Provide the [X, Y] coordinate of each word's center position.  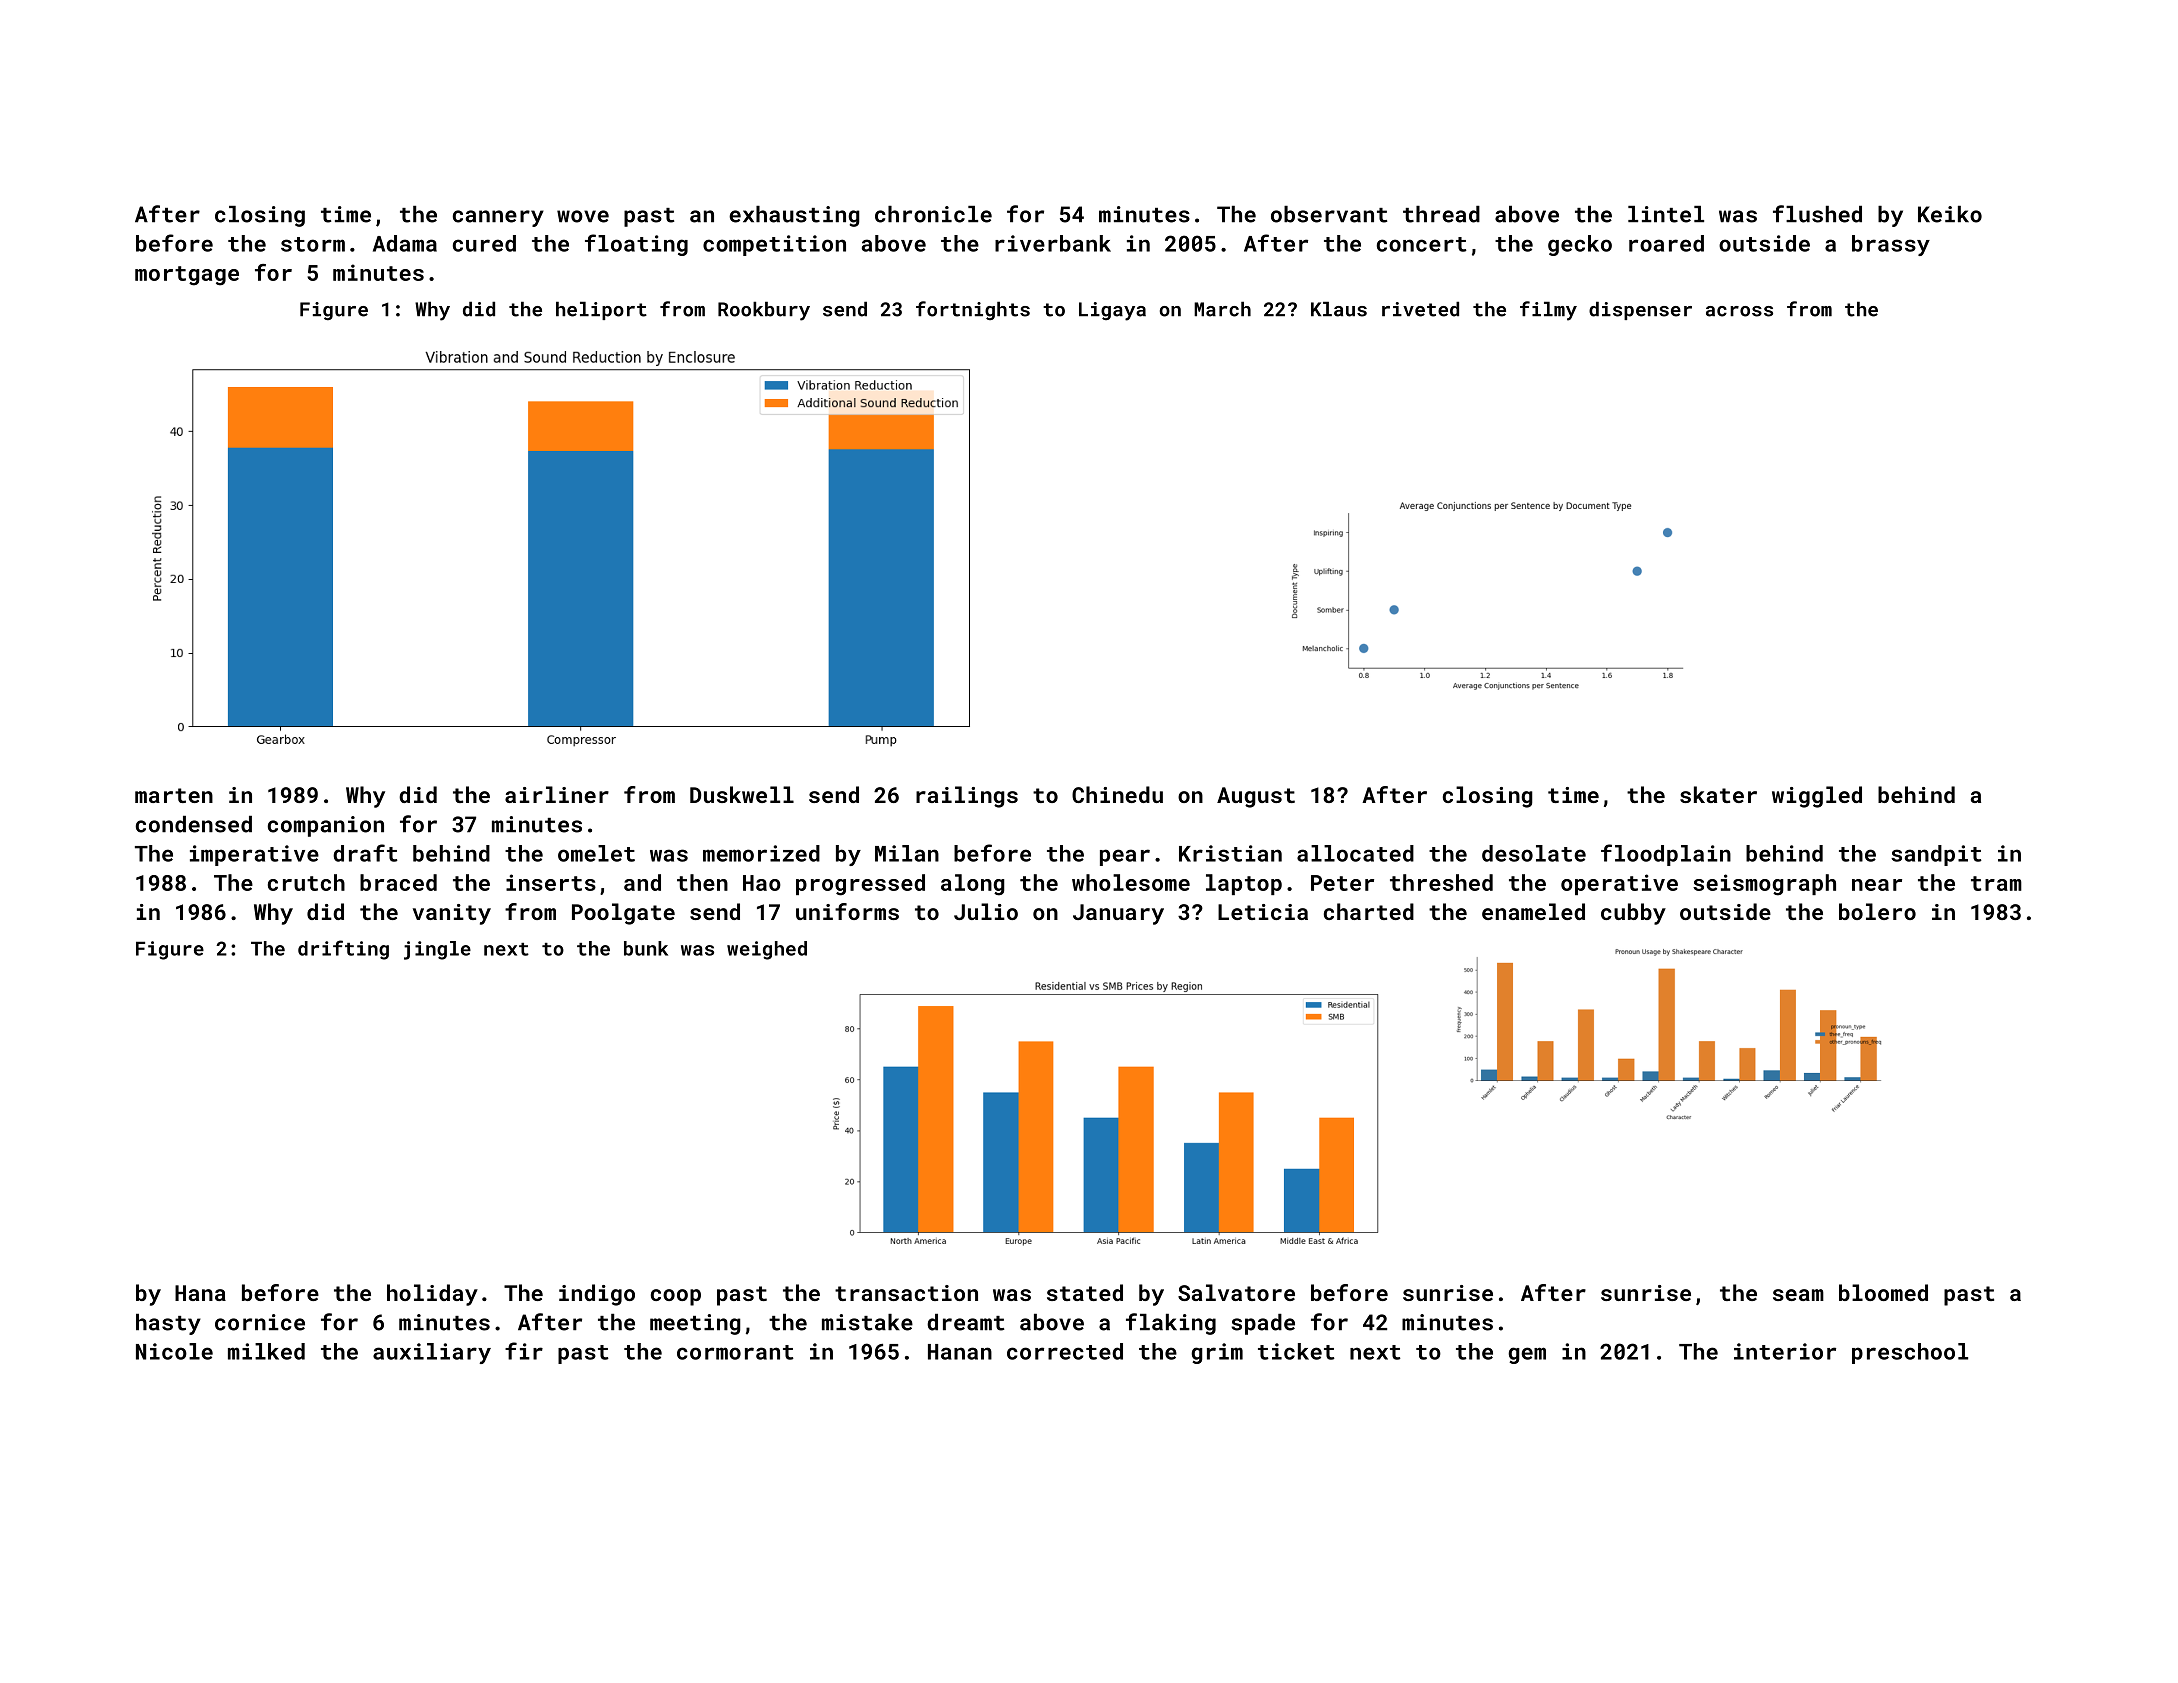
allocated [1355, 853]
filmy [1548, 311]
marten [174, 795]
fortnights [973, 310]
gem [1527, 1355]
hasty [168, 1324]
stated [1085, 1292]
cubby [1633, 914]
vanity [452, 914]
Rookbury [764, 311]
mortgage [187, 276]
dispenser [1640, 310]
